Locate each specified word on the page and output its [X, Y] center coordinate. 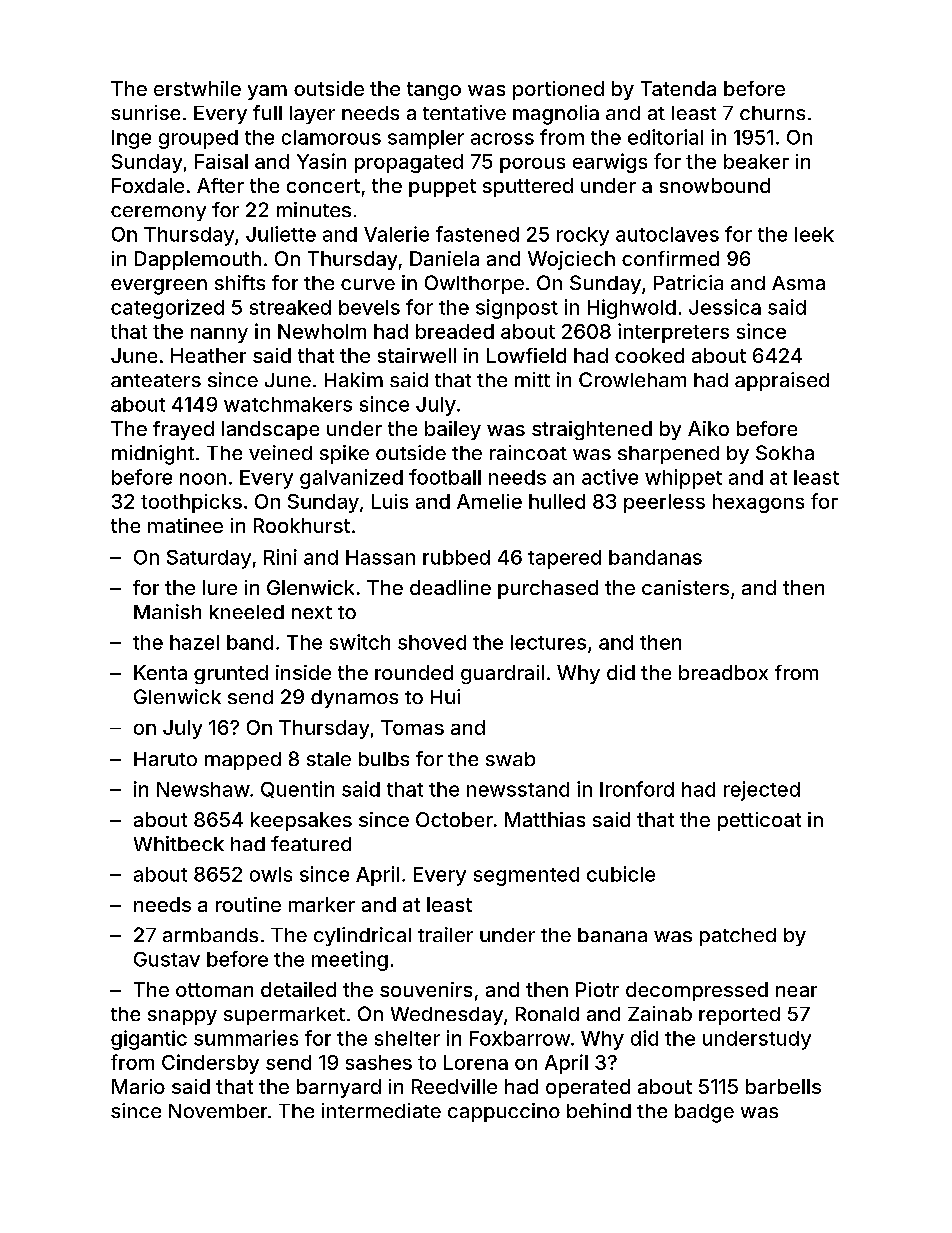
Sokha [785, 452]
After [220, 185]
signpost [517, 309]
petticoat [759, 821]
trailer [445, 934]
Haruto [165, 759]
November [218, 1111]
